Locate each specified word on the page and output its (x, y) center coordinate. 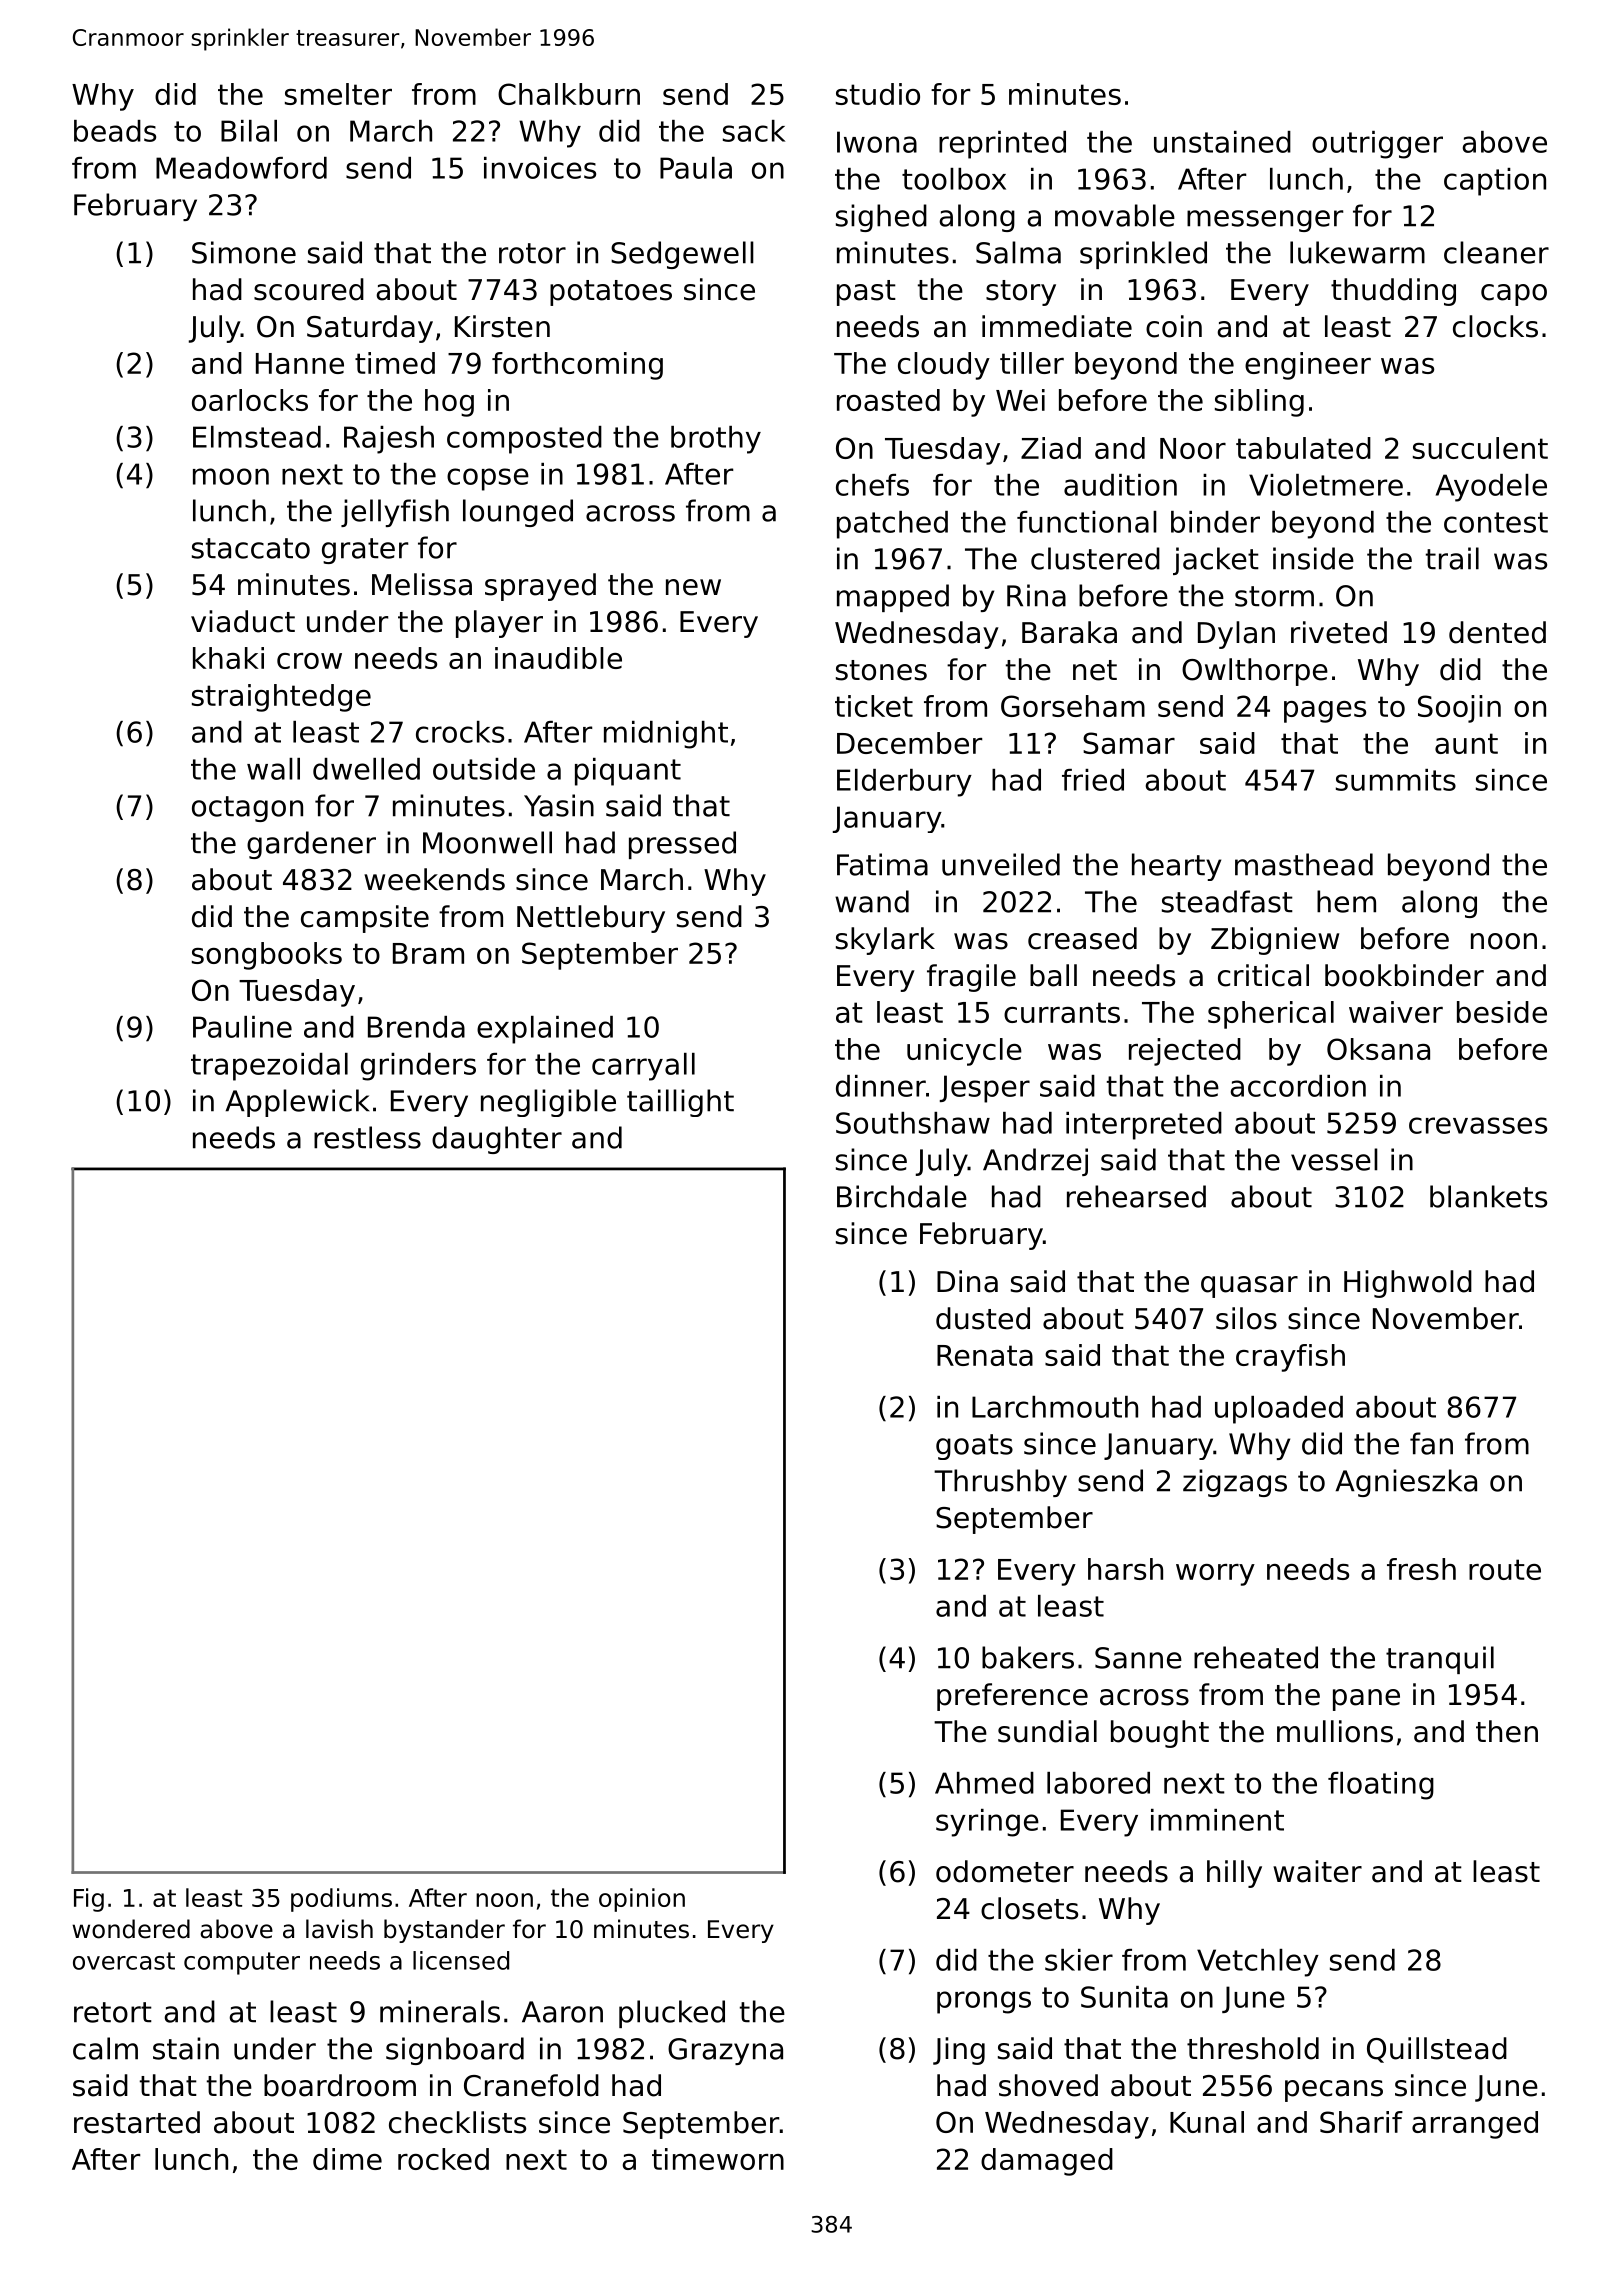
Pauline (242, 1027)
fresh (1421, 1569)
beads (115, 131)
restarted (137, 2122)
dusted (983, 1318)
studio (878, 94)
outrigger (1377, 145)
